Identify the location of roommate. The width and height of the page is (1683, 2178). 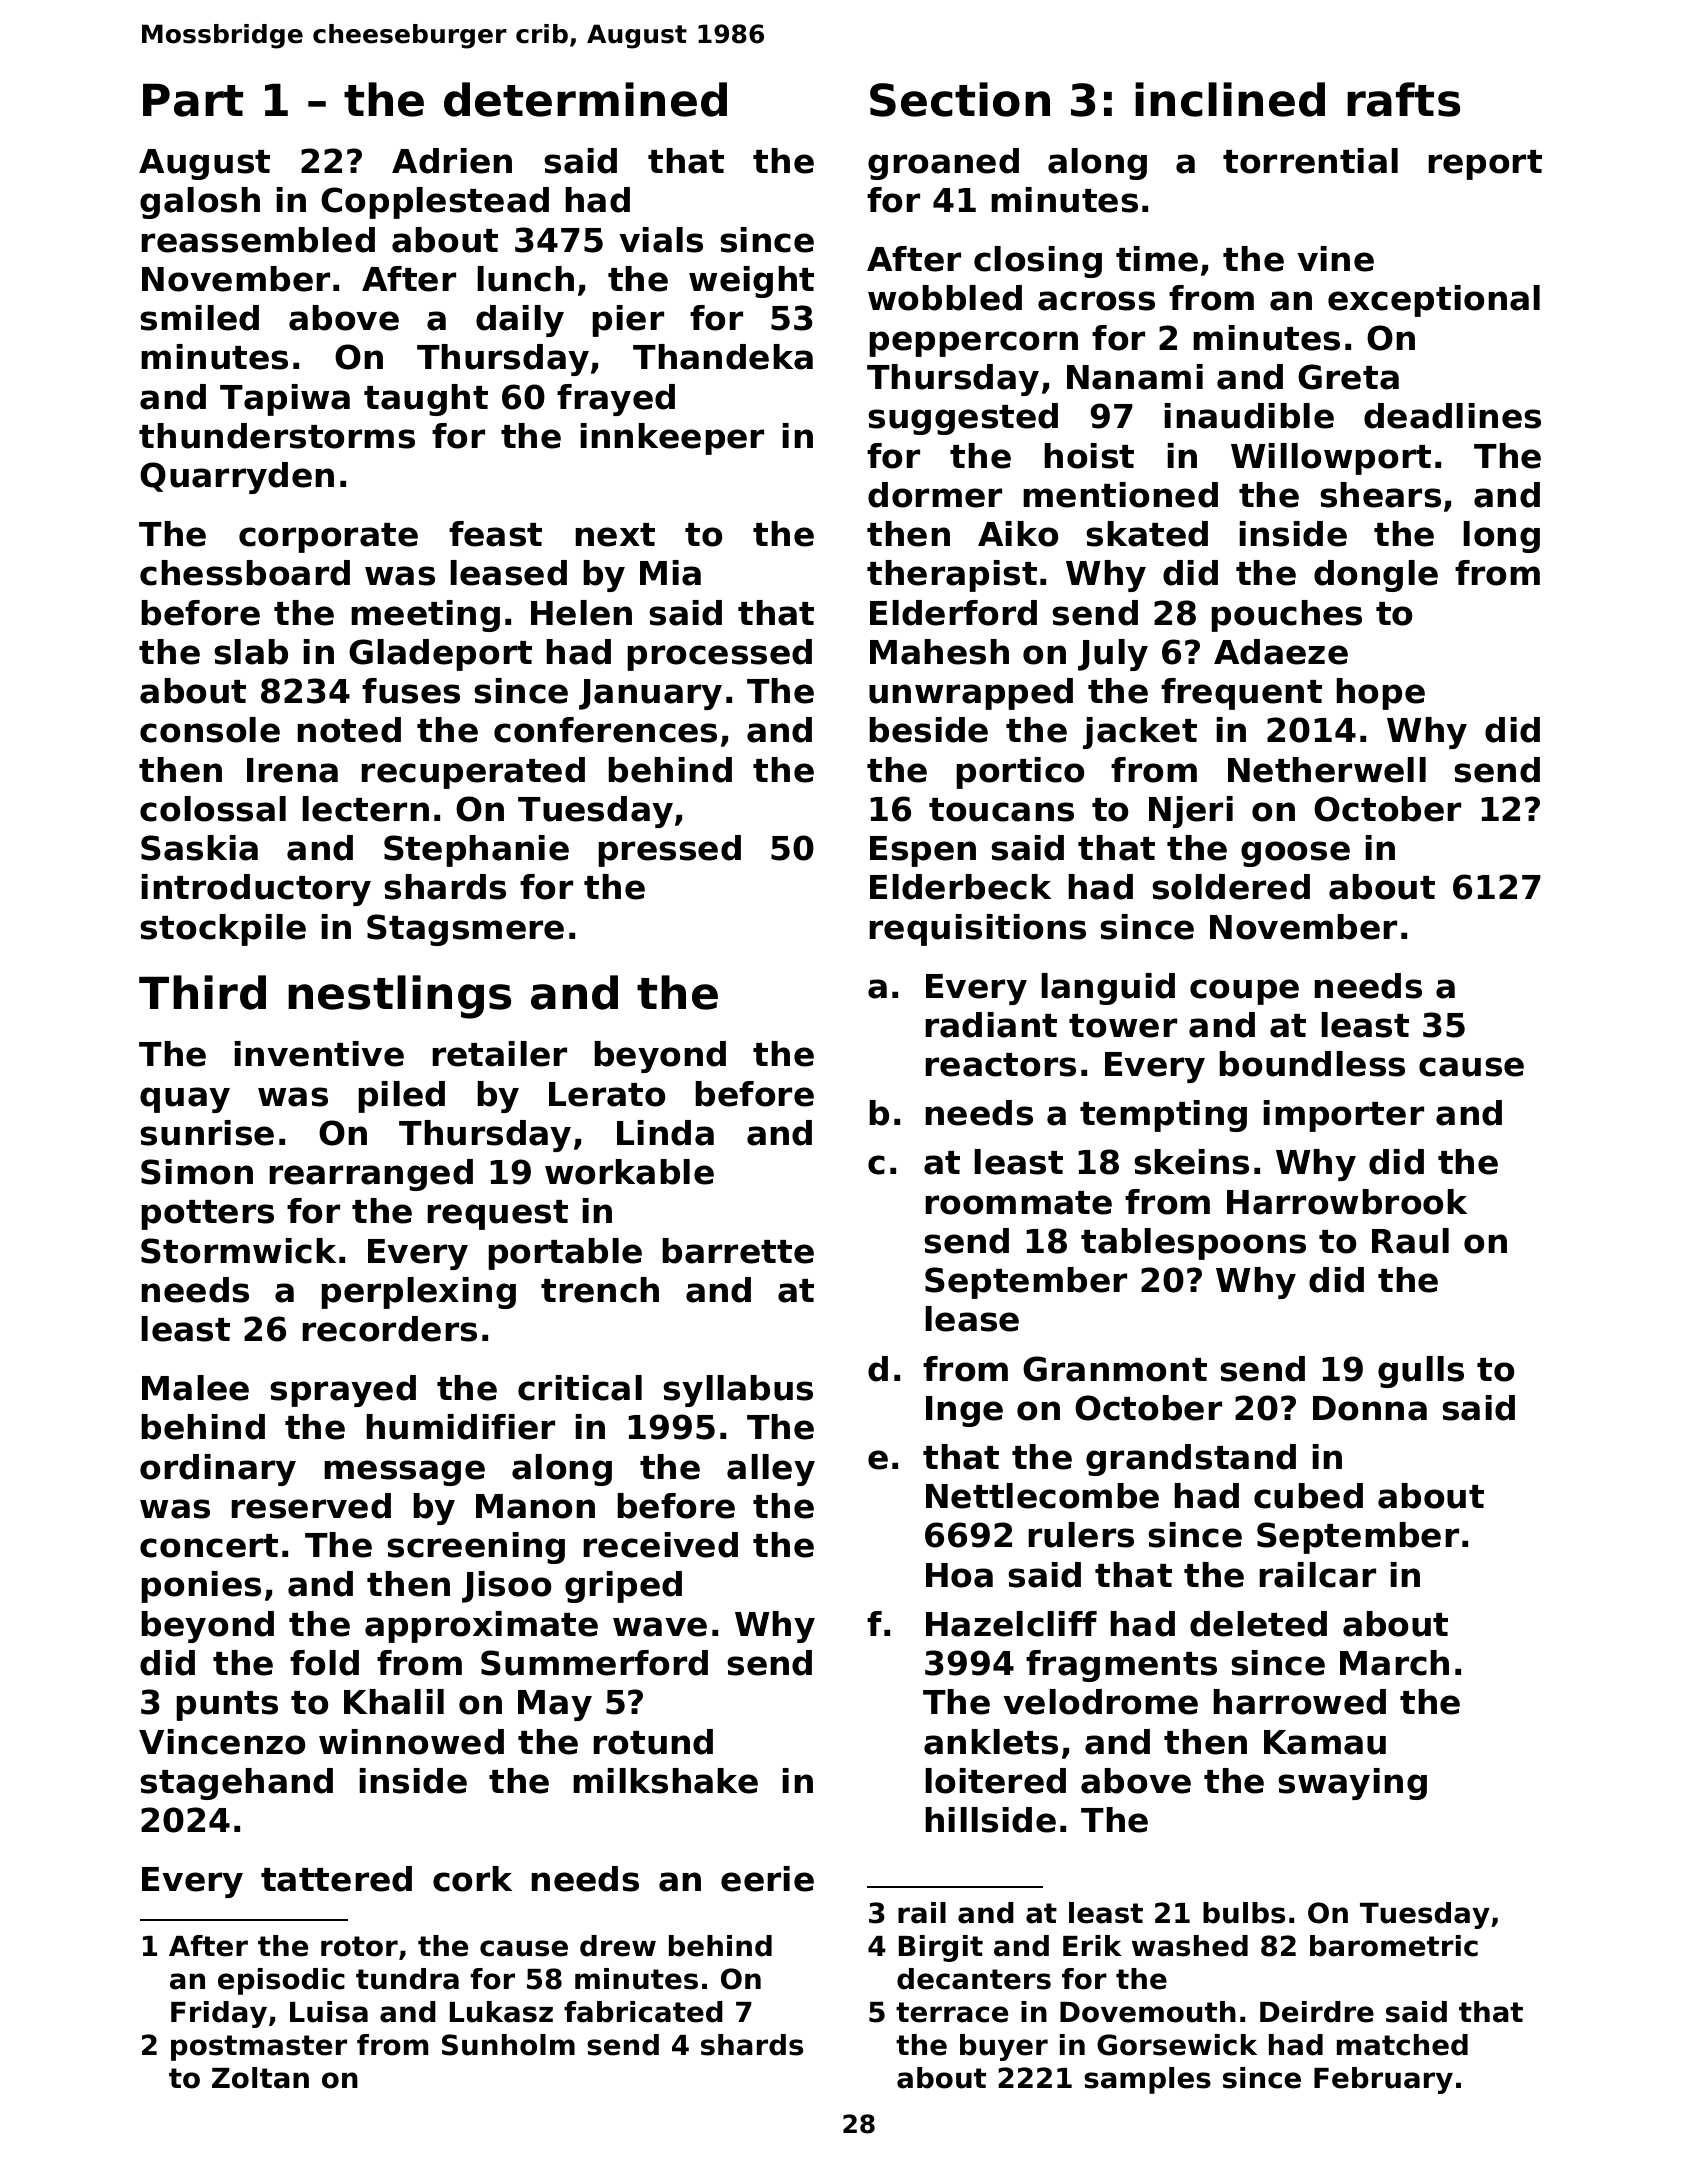
(1019, 1203).
